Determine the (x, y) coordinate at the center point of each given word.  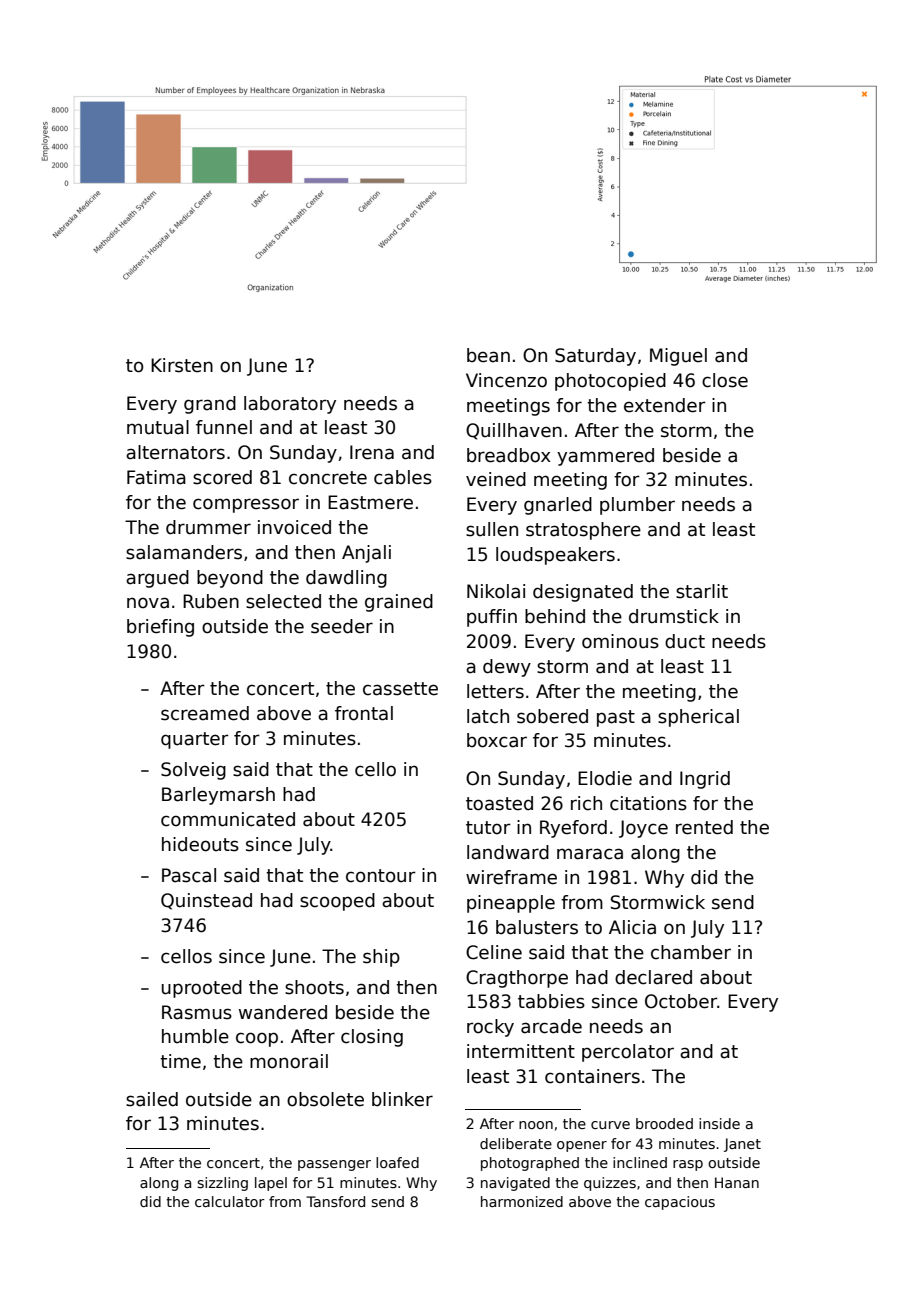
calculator (230, 1201)
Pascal (189, 875)
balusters (537, 927)
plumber (637, 506)
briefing (160, 628)
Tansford (335, 1201)
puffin (492, 618)
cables (403, 477)
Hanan (737, 1182)
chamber (691, 952)
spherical (698, 718)
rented (704, 827)
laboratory (290, 405)
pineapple (511, 904)
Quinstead (206, 901)
